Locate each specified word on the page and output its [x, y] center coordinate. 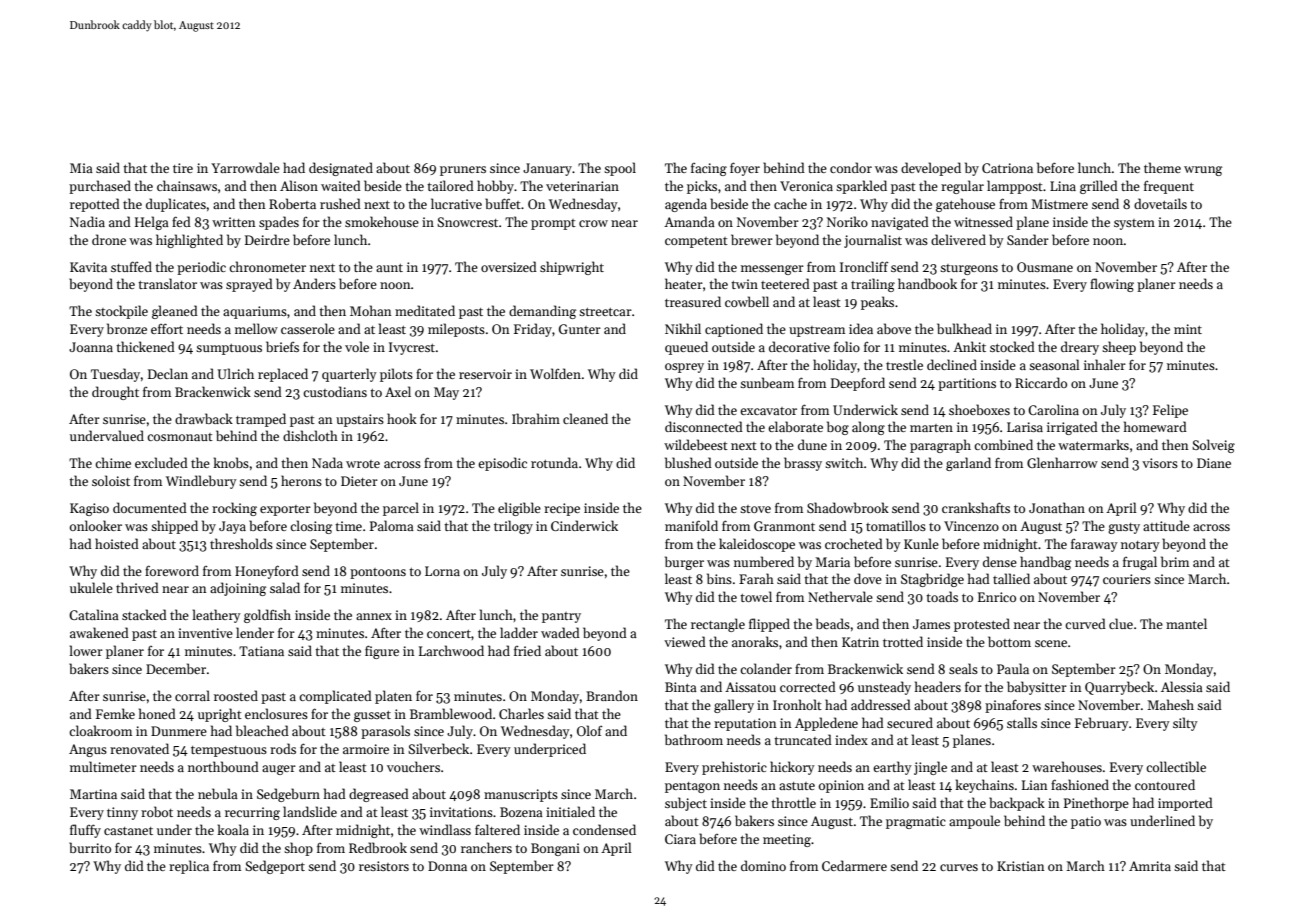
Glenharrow [1062, 462]
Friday [533, 330]
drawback [204, 418]
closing [311, 527]
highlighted [189, 241]
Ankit [969, 346]
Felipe [1170, 411]
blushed [688, 462]
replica [189, 867]
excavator [768, 411]
